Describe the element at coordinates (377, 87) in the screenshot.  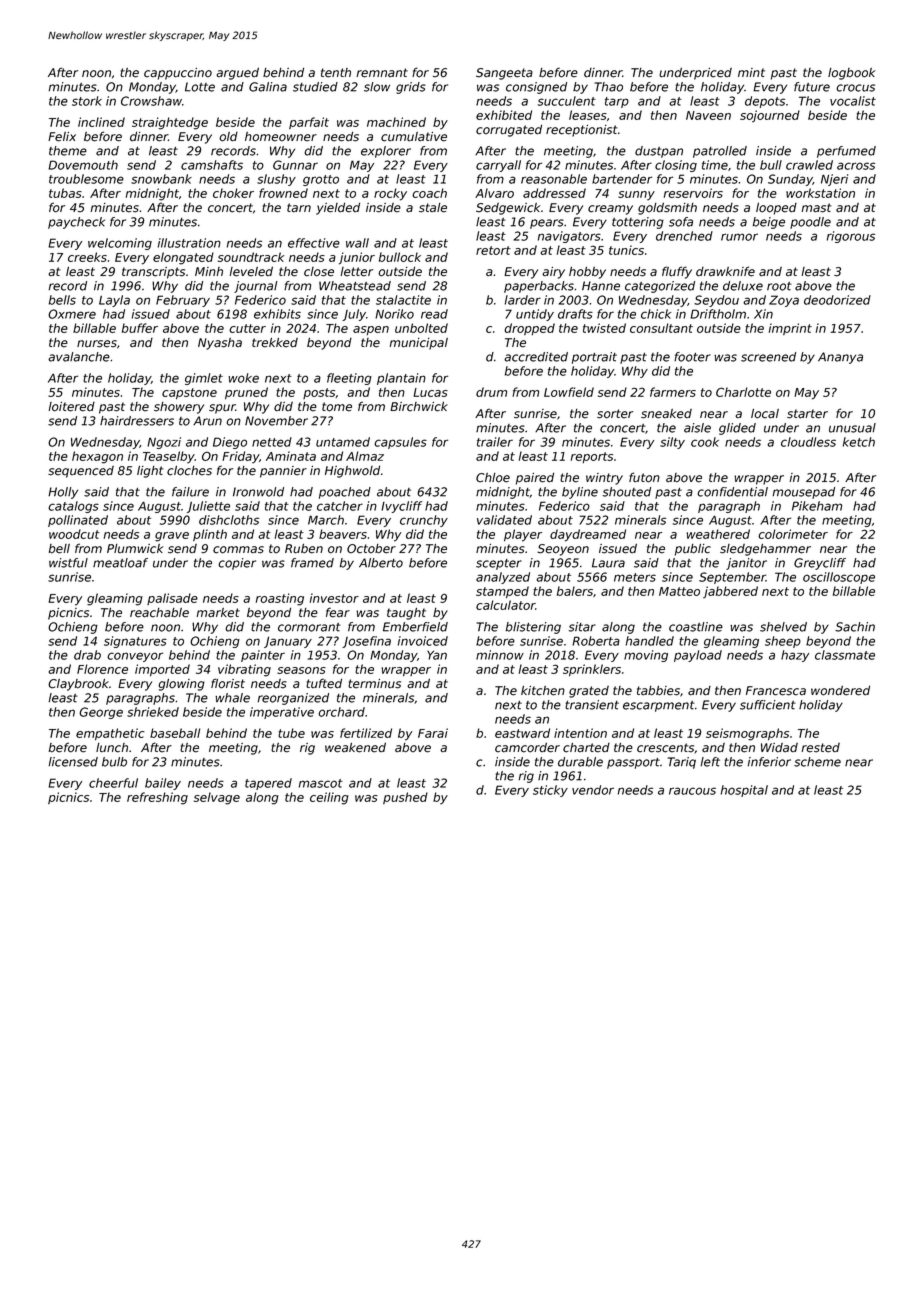
I see `slow` at that location.
